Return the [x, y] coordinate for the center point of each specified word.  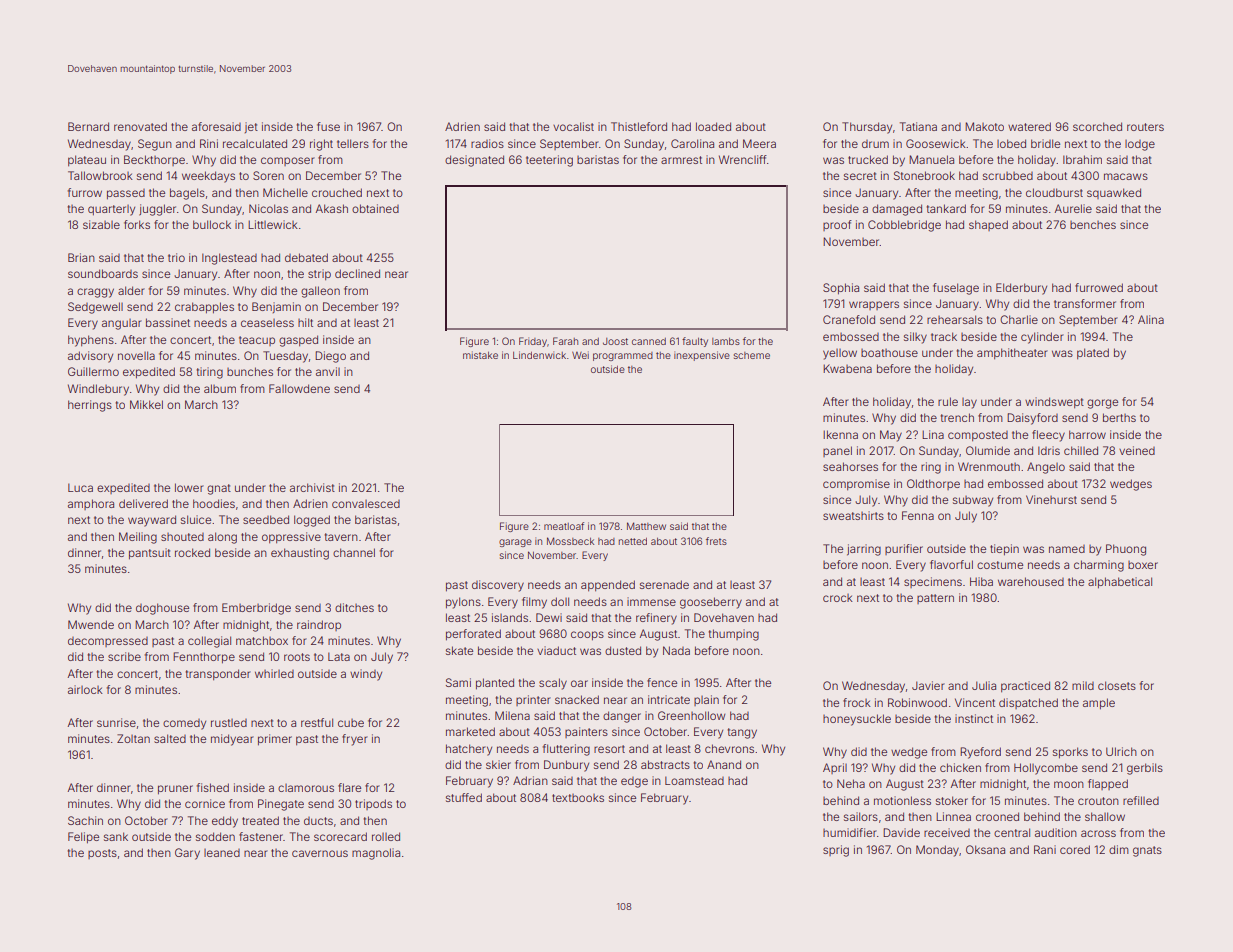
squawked [1114, 193]
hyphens [91, 341]
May [891, 436]
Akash [332, 208]
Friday [533, 342]
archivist [312, 487]
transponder [218, 675]
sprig [836, 851]
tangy [742, 733]
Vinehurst [1051, 499]
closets [1117, 685]
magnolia [376, 854]
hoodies [214, 503]
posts [102, 854]
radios [487, 143]
